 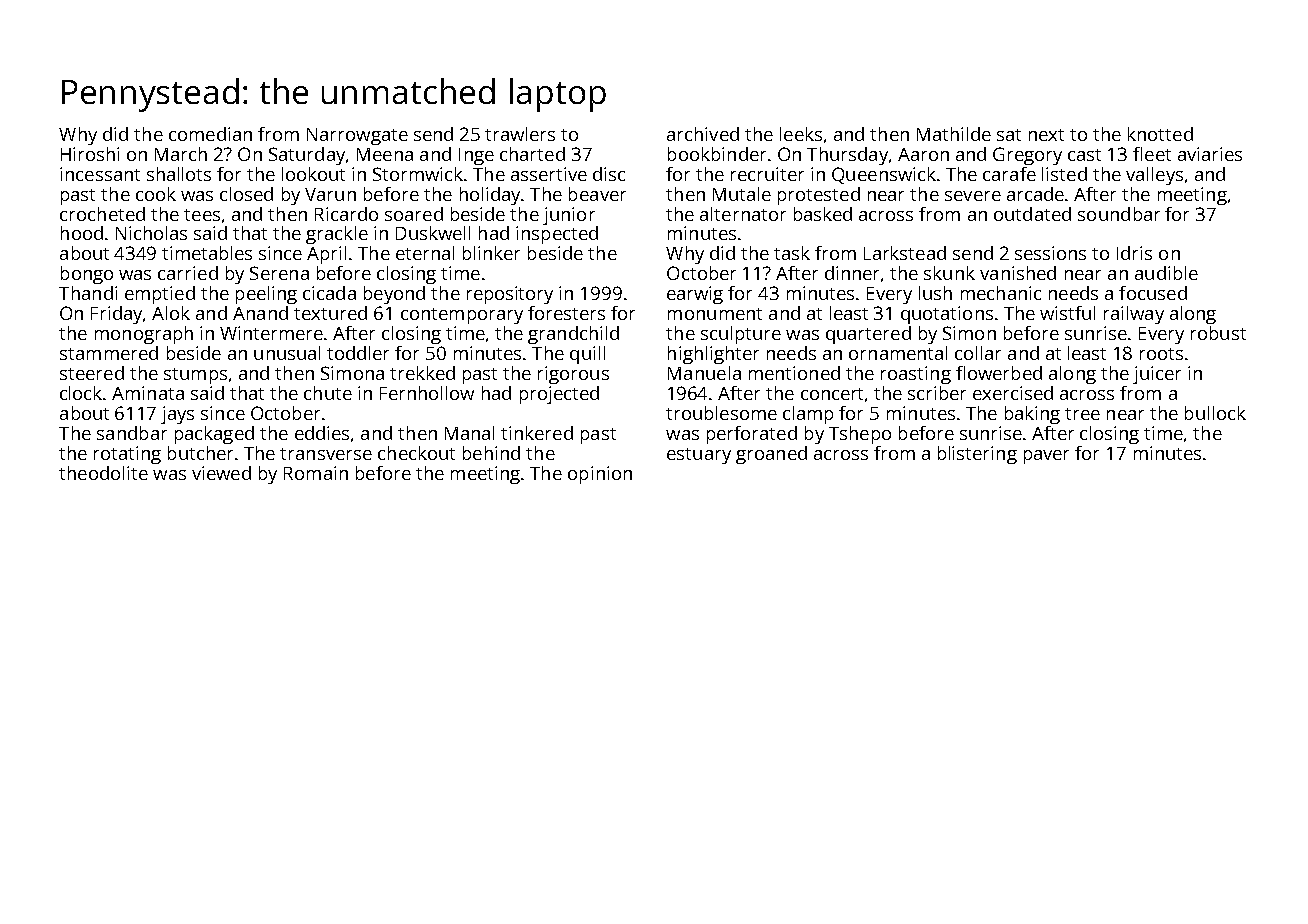 What do you see at coordinates (1046, 457) in the page?
I see `paver` at bounding box center [1046, 457].
